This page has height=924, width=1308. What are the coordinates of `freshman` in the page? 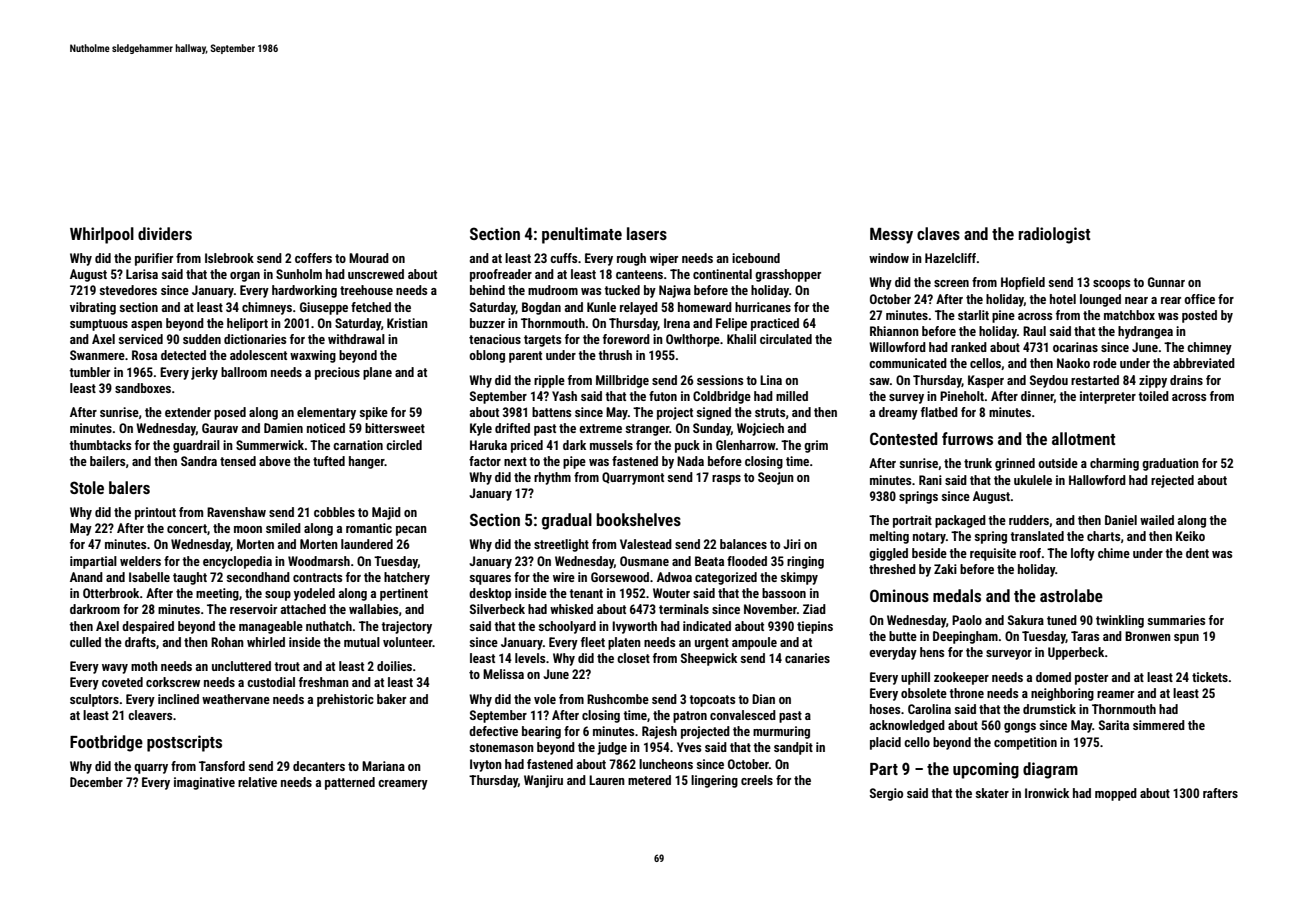 It's located at (324, 682).
